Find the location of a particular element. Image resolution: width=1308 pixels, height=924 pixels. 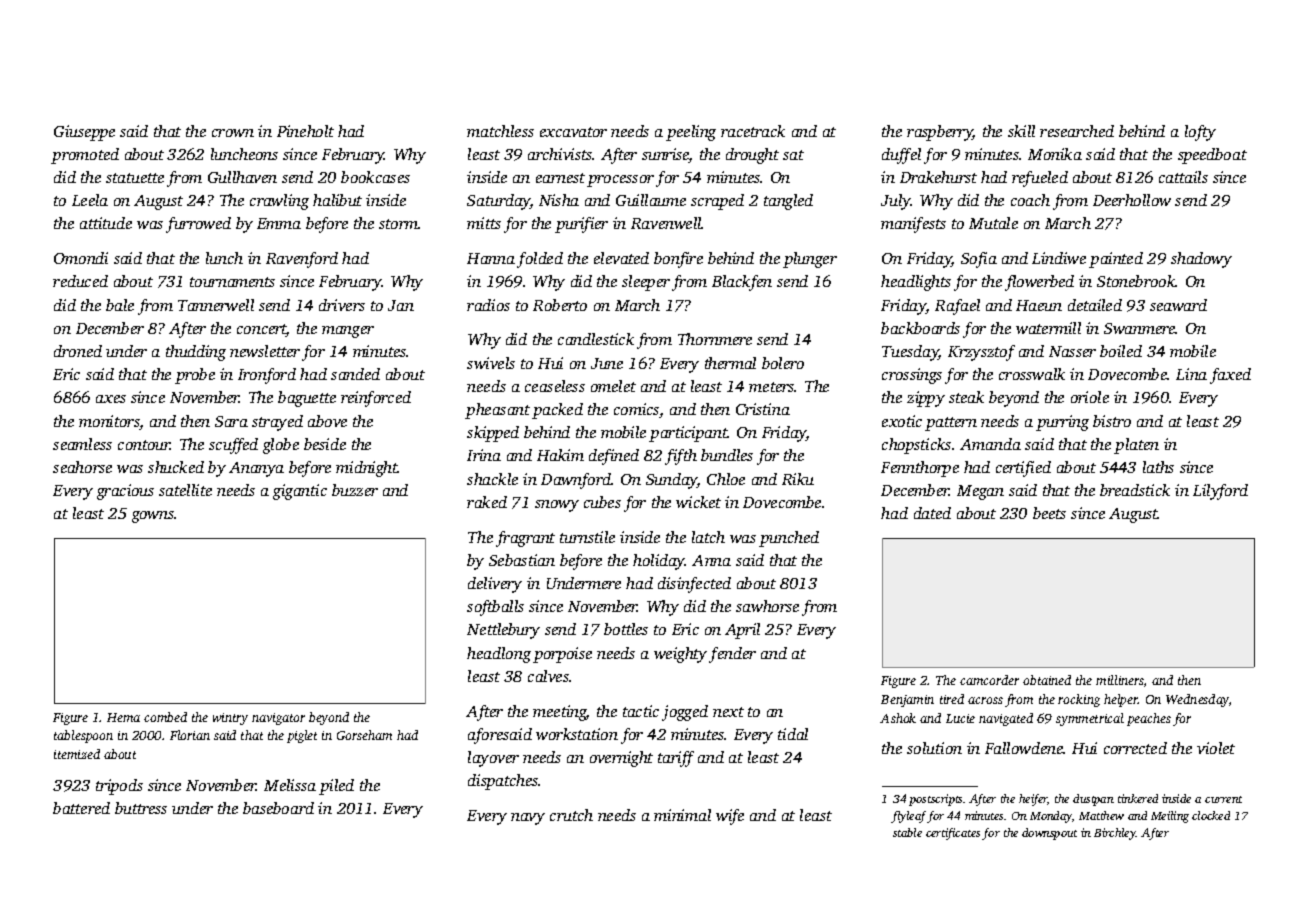

halibut is located at coordinates (337, 200).
